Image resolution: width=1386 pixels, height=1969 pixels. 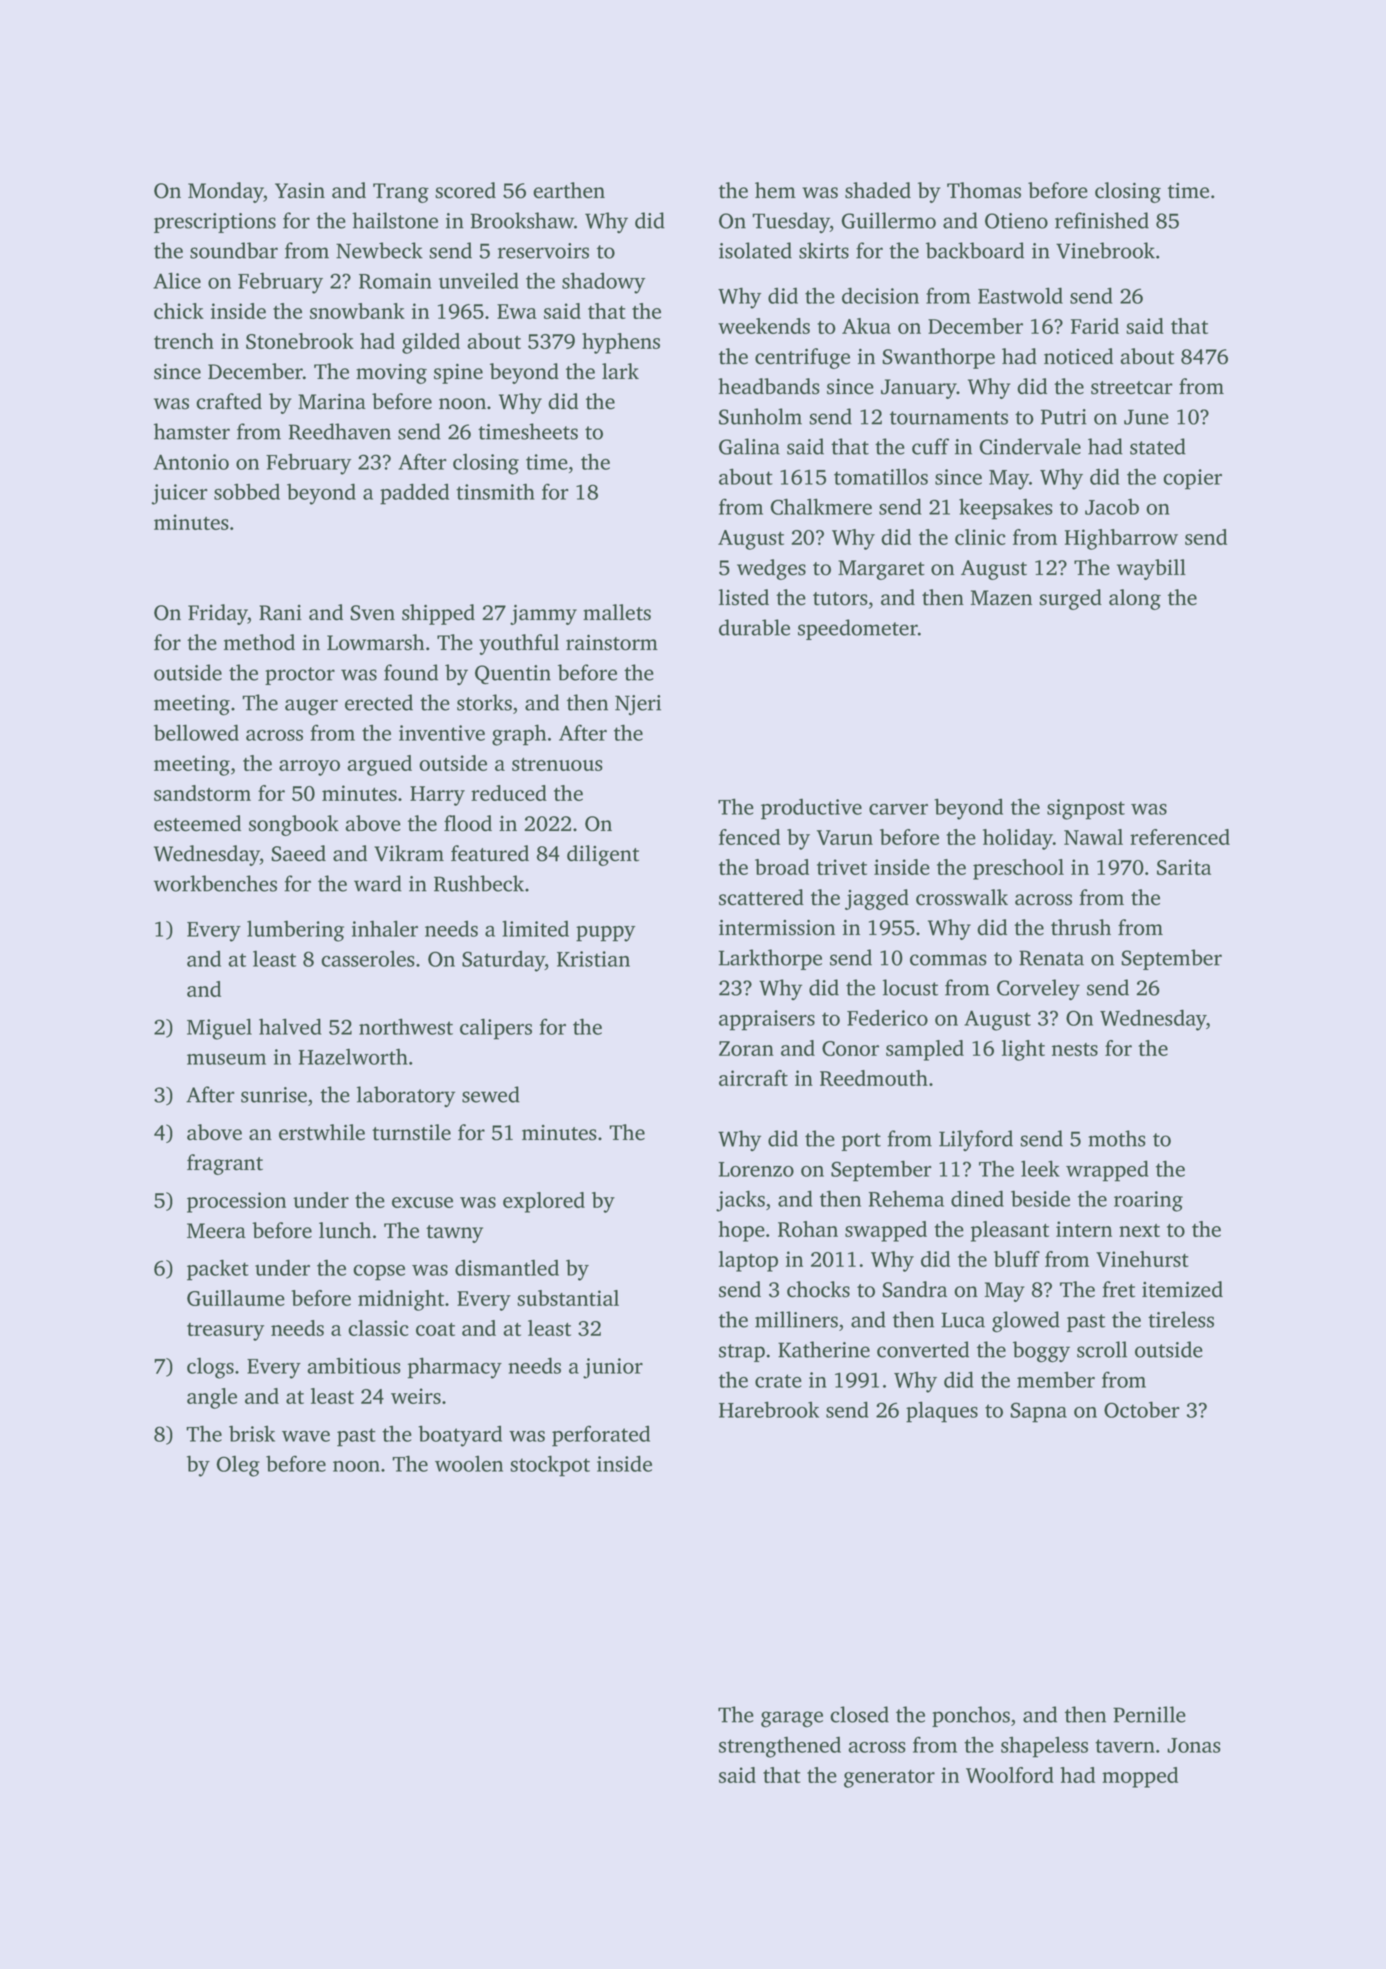 I want to click on Oleg, so click(x=238, y=1466).
